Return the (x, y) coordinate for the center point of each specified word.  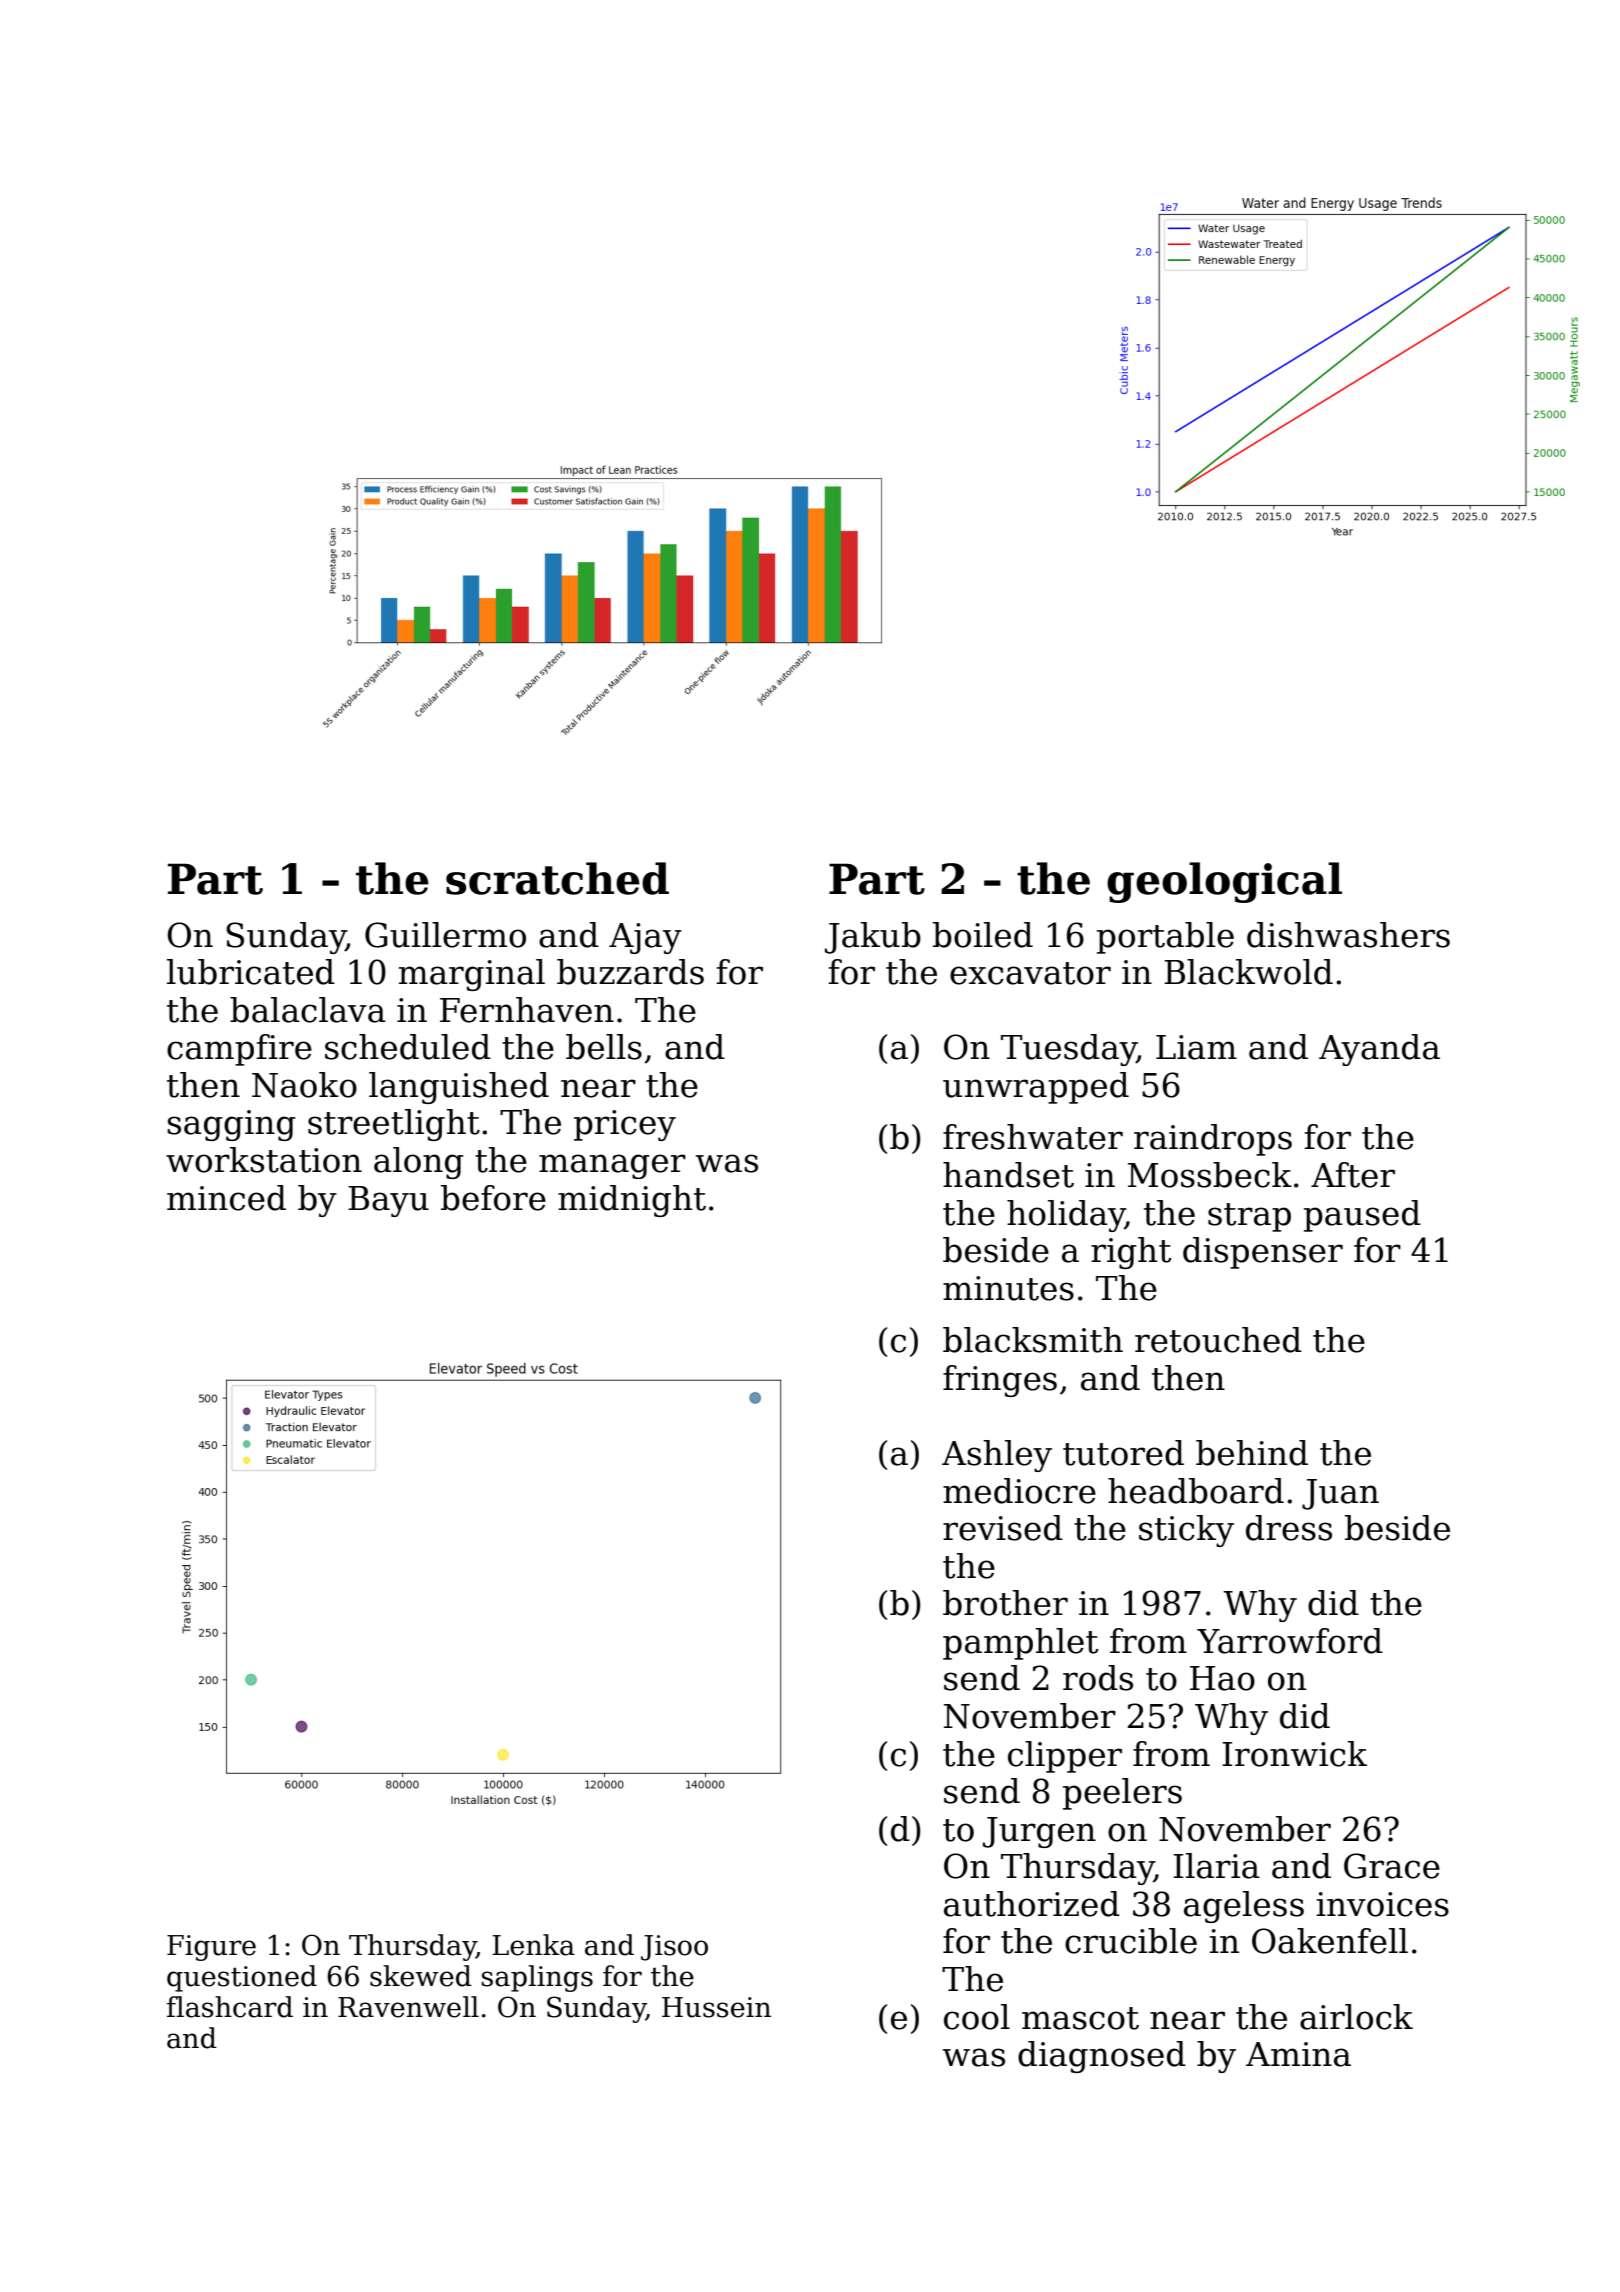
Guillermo (445, 935)
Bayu (388, 1201)
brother (1005, 1603)
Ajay (645, 938)
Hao (1222, 1678)
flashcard (230, 2007)
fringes (1000, 1381)
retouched (1218, 1340)
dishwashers (1348, 935)
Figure (211, 1948)
